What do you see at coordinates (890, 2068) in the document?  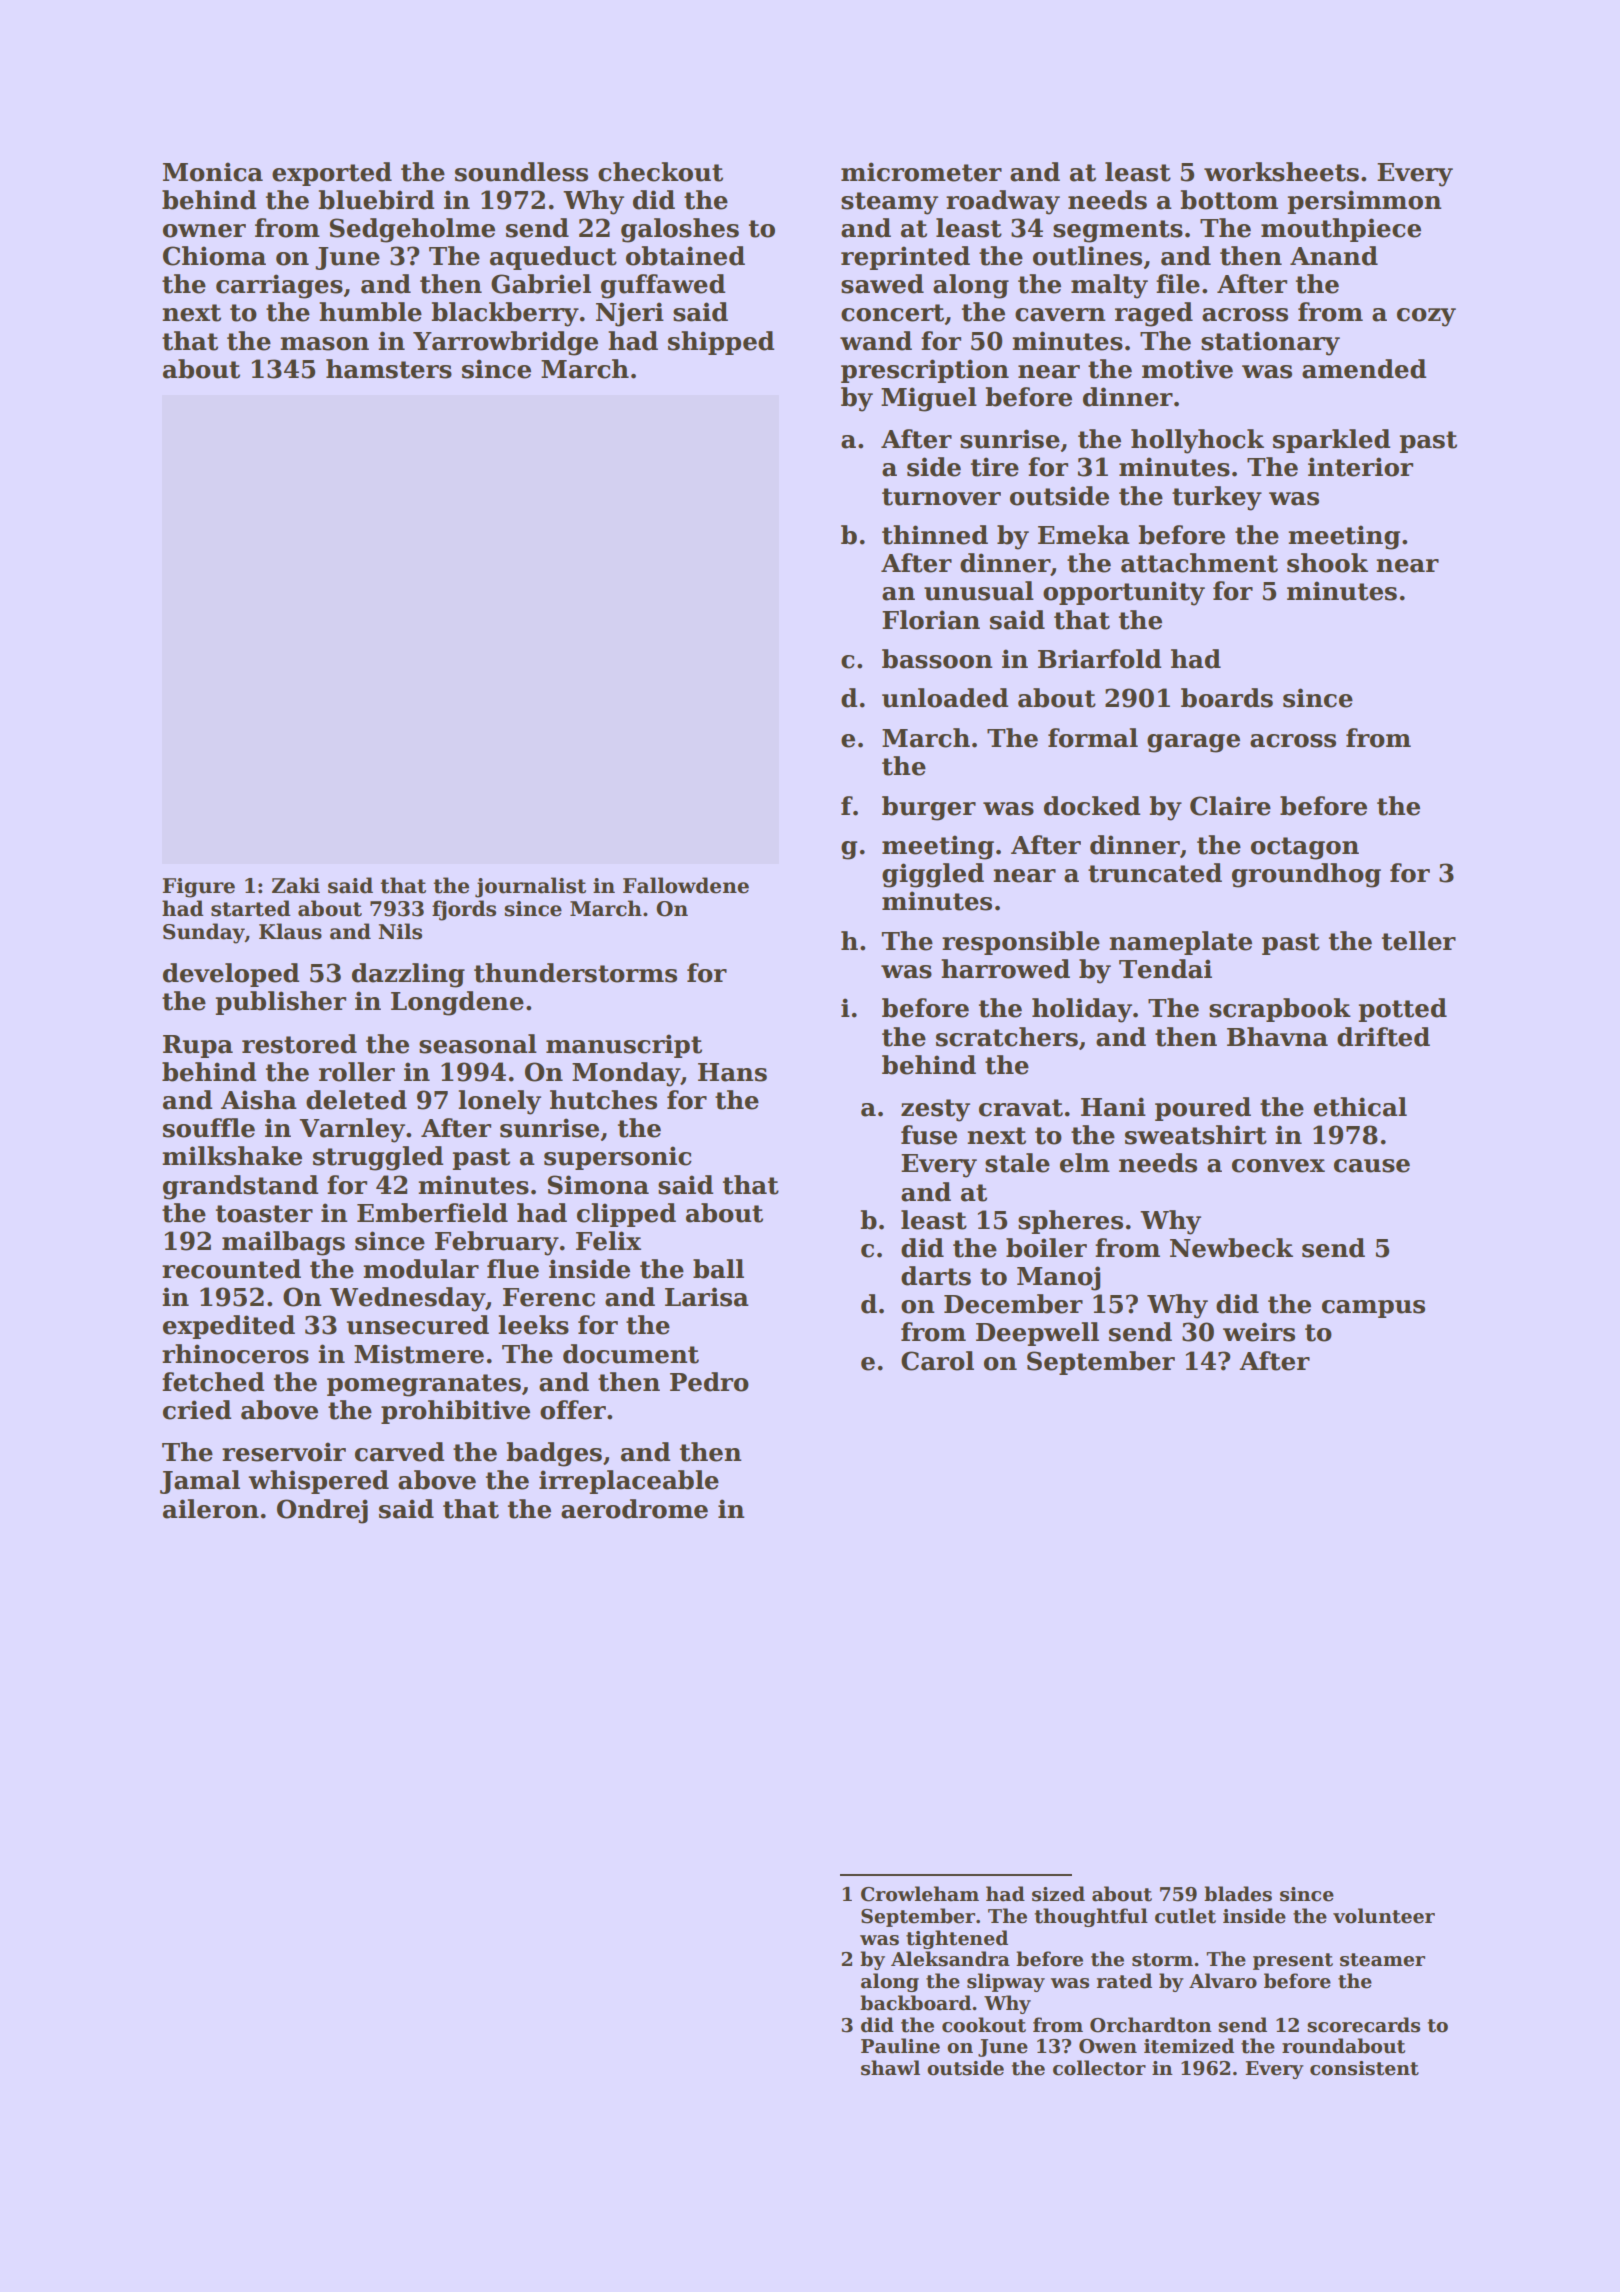 I see `shawl` at bounding box center [890, 2068].
